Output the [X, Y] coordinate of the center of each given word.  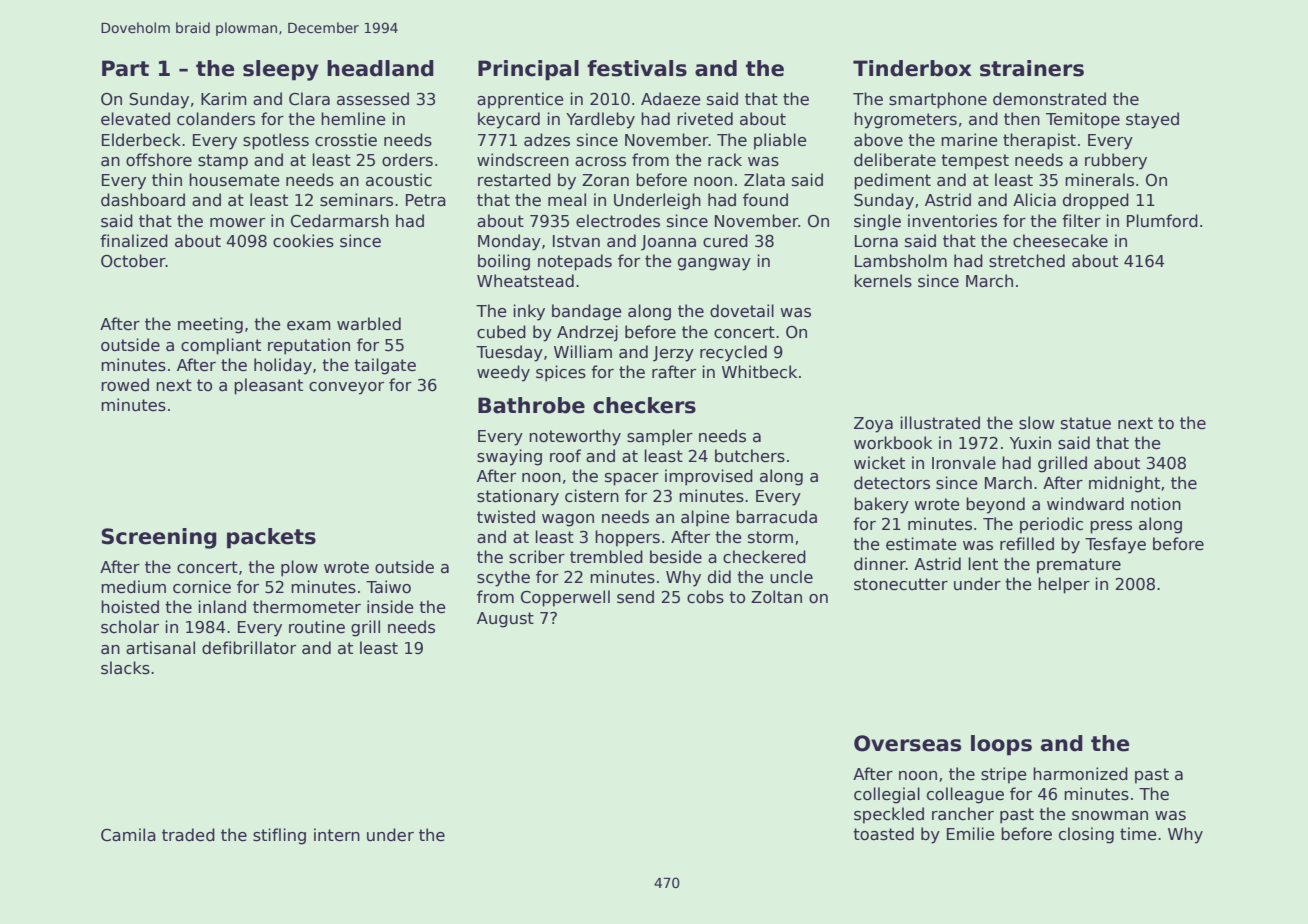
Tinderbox [912, 68]
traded [188, 835]
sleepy [281, 70]
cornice [202, 587]
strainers [1032, 68]
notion [1156, 504]
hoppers [627, 538]
